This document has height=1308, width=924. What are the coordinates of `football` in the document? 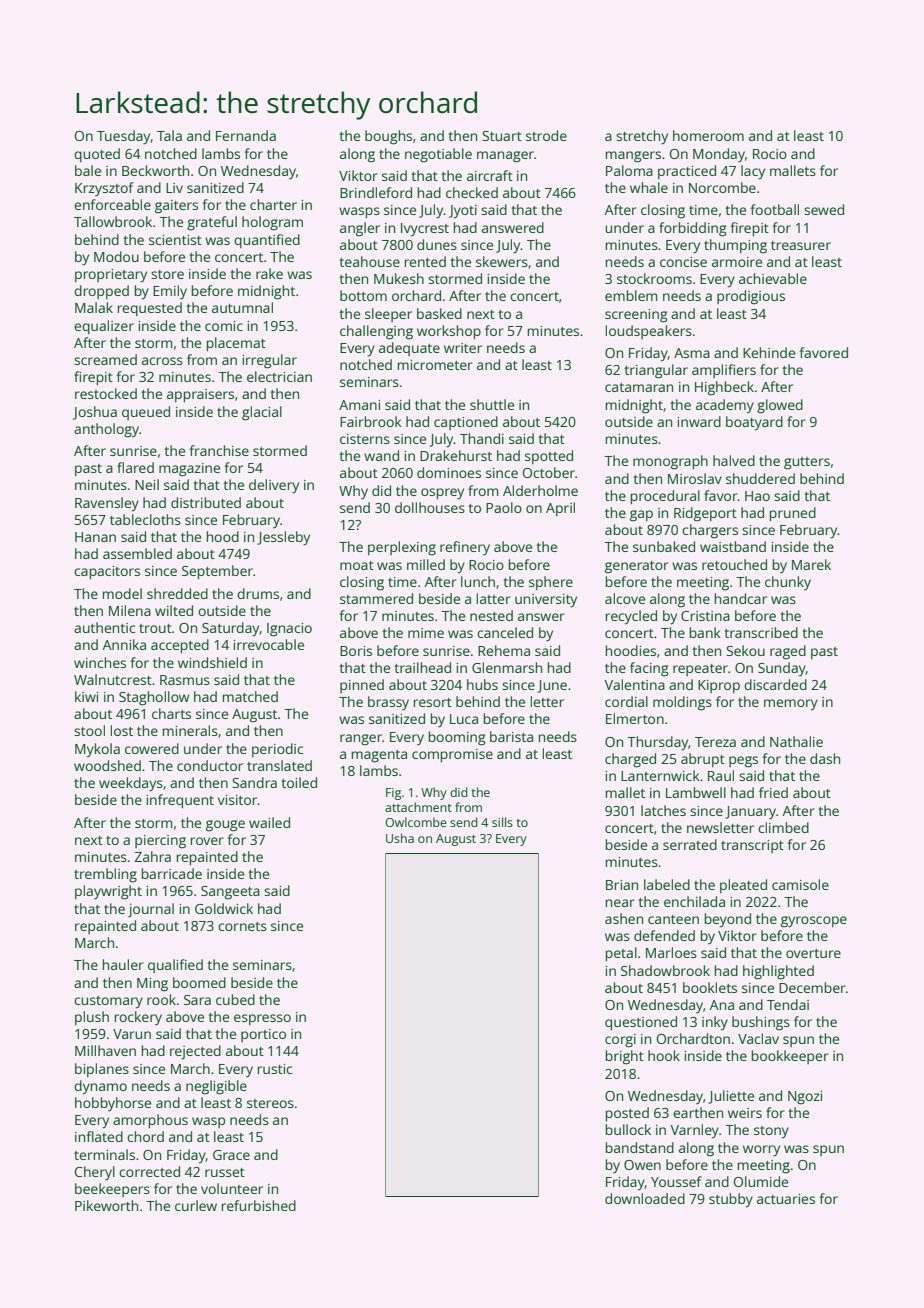 It's located at (774, 209).
